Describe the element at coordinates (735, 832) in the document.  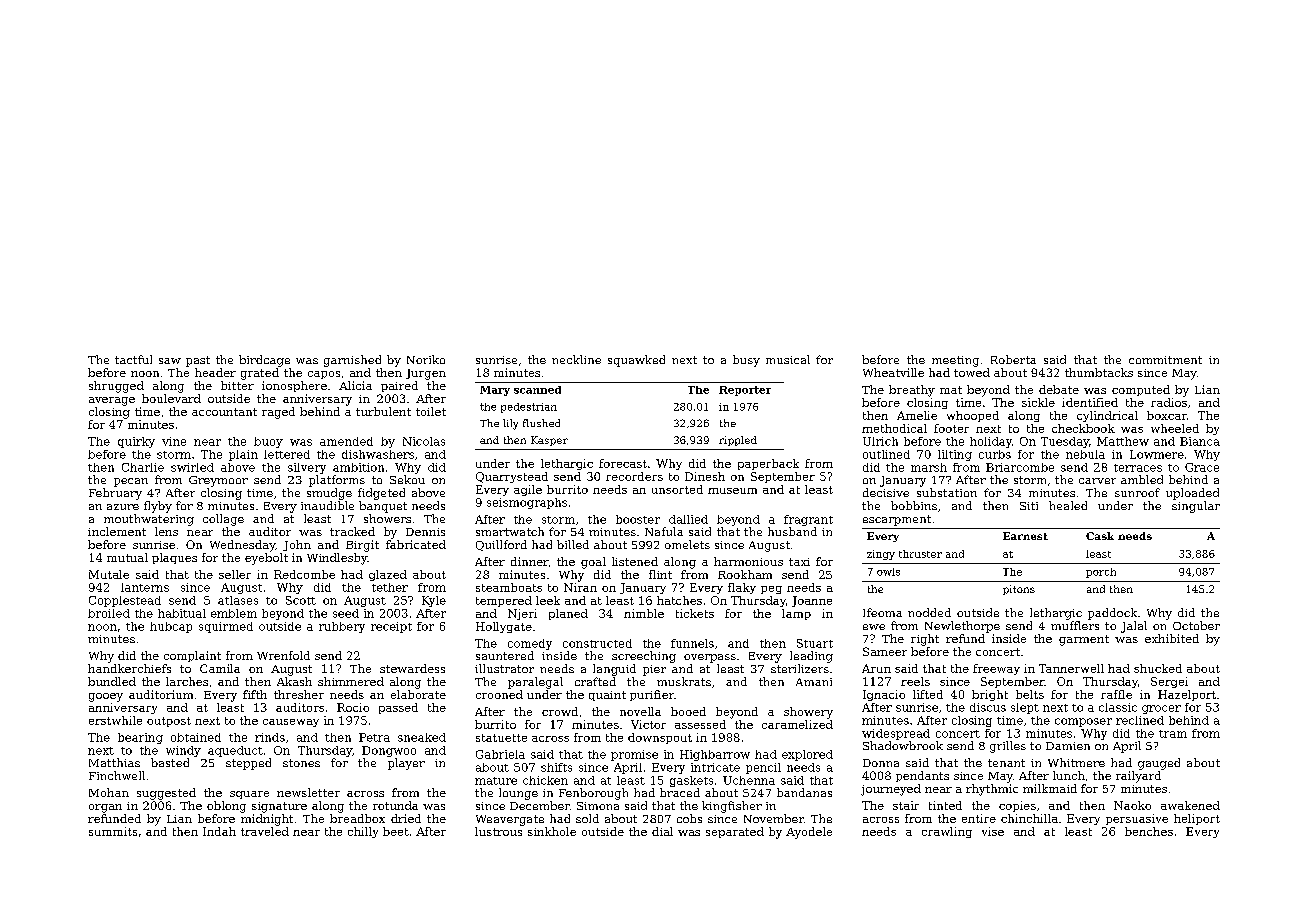
I see `separated` at that location.
